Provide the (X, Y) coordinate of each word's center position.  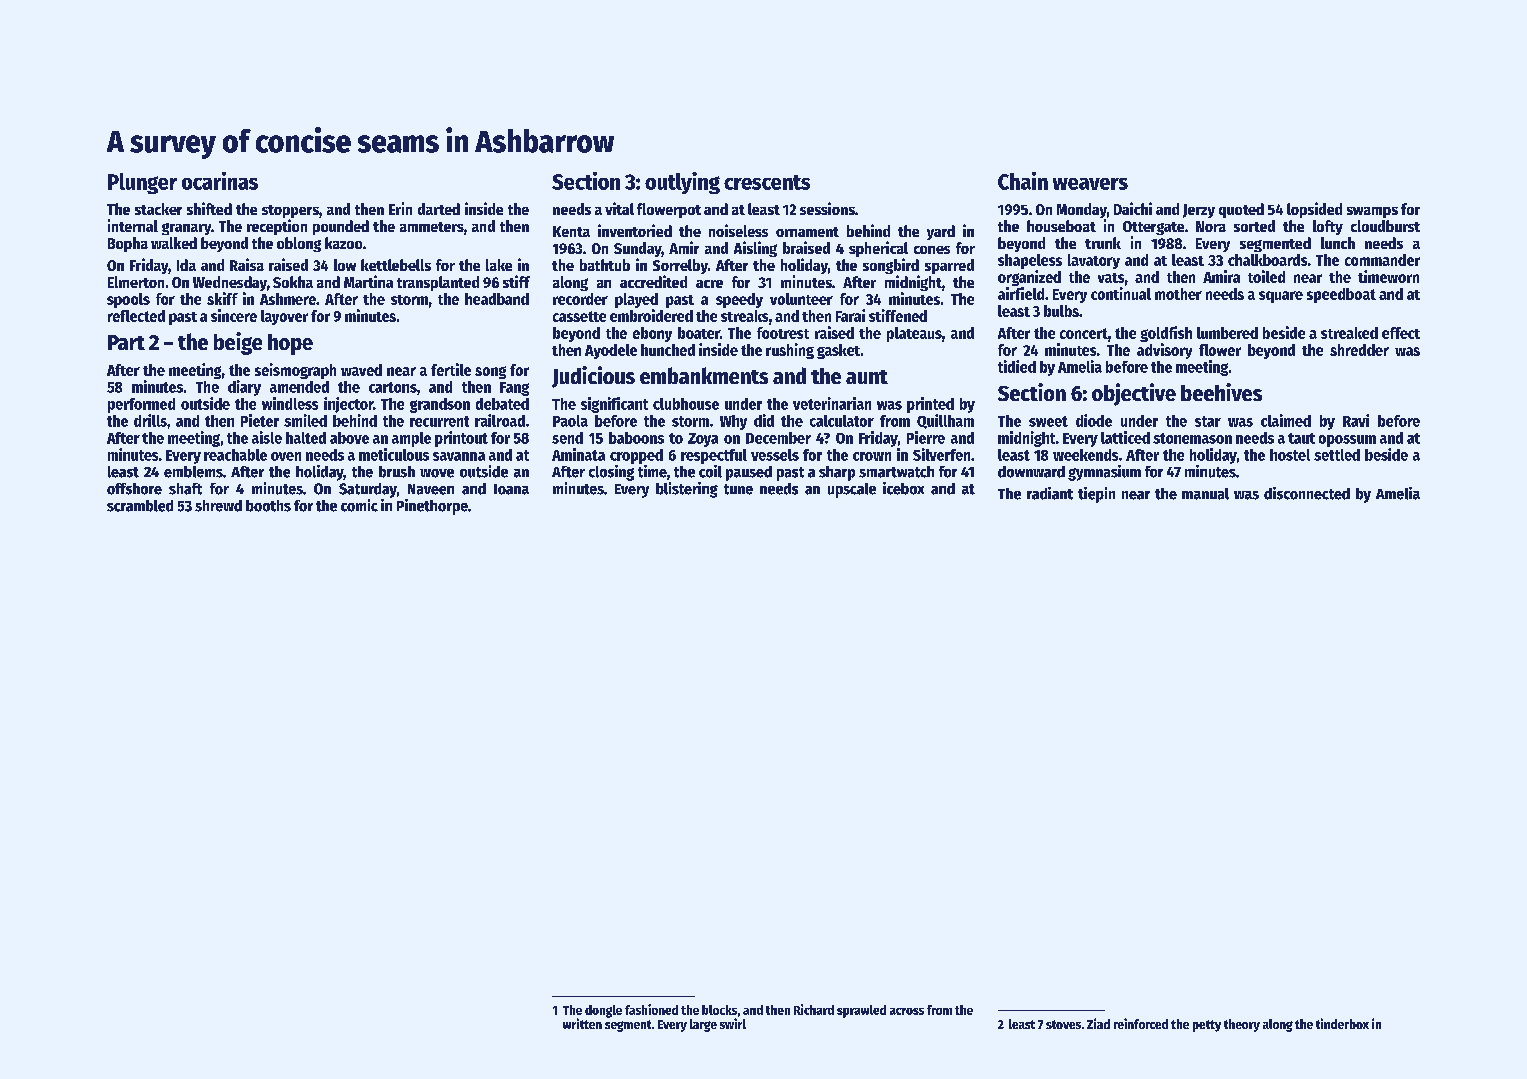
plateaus (914, 334)
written (582, 1023)
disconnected (1307, 493)
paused (749, 473)
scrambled (140, 506)
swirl (733, 1023)
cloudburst (1385, 226)
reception (277, 227)
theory (1242, 1025)
